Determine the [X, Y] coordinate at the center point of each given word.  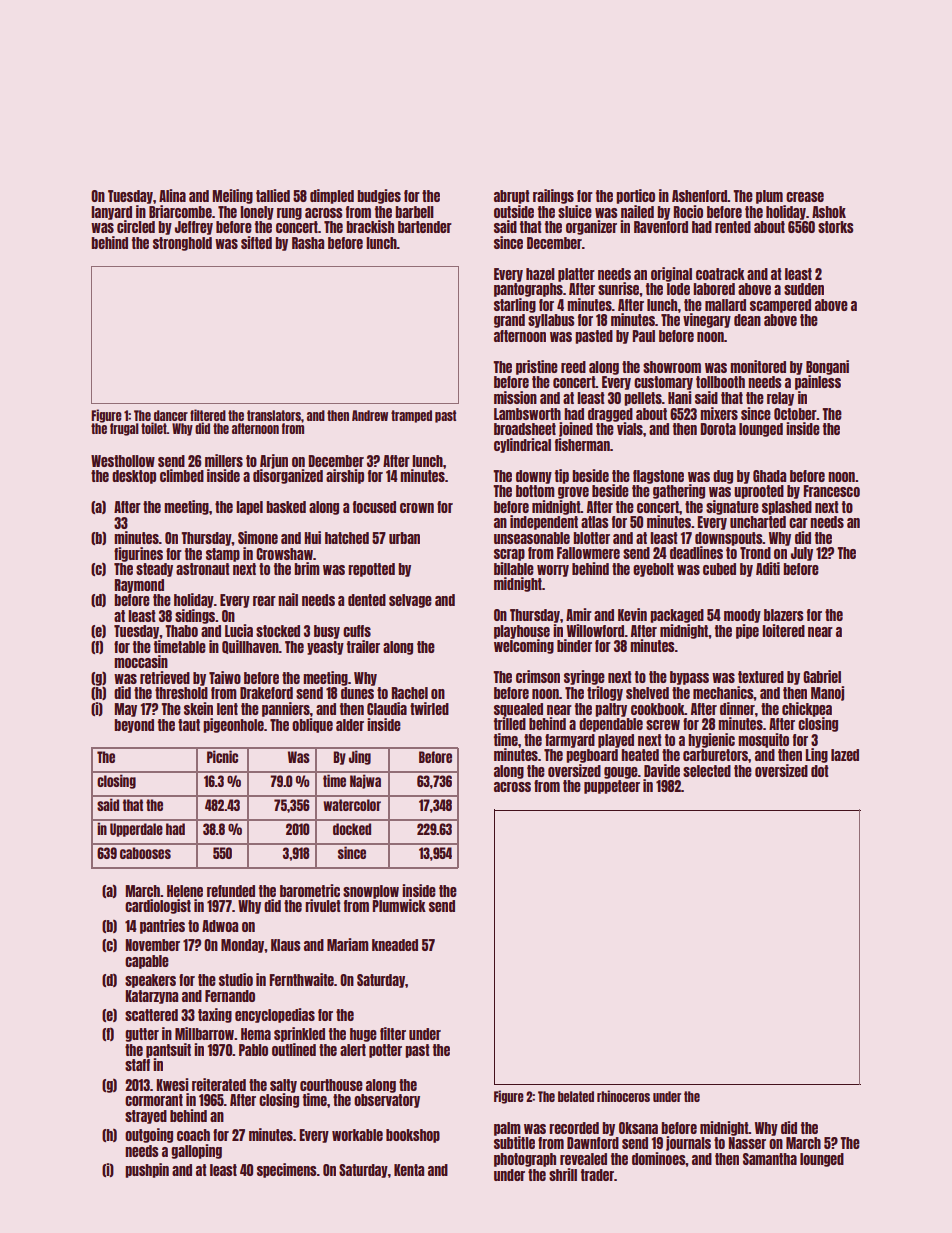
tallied [273, 195]
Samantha [770, 1159]
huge [363, 1035]
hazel [540, 274]
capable [147, 962]
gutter [142, 1035]
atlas [594, 522]
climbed [182, 475]
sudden [804, 289]
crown [417, 508]
